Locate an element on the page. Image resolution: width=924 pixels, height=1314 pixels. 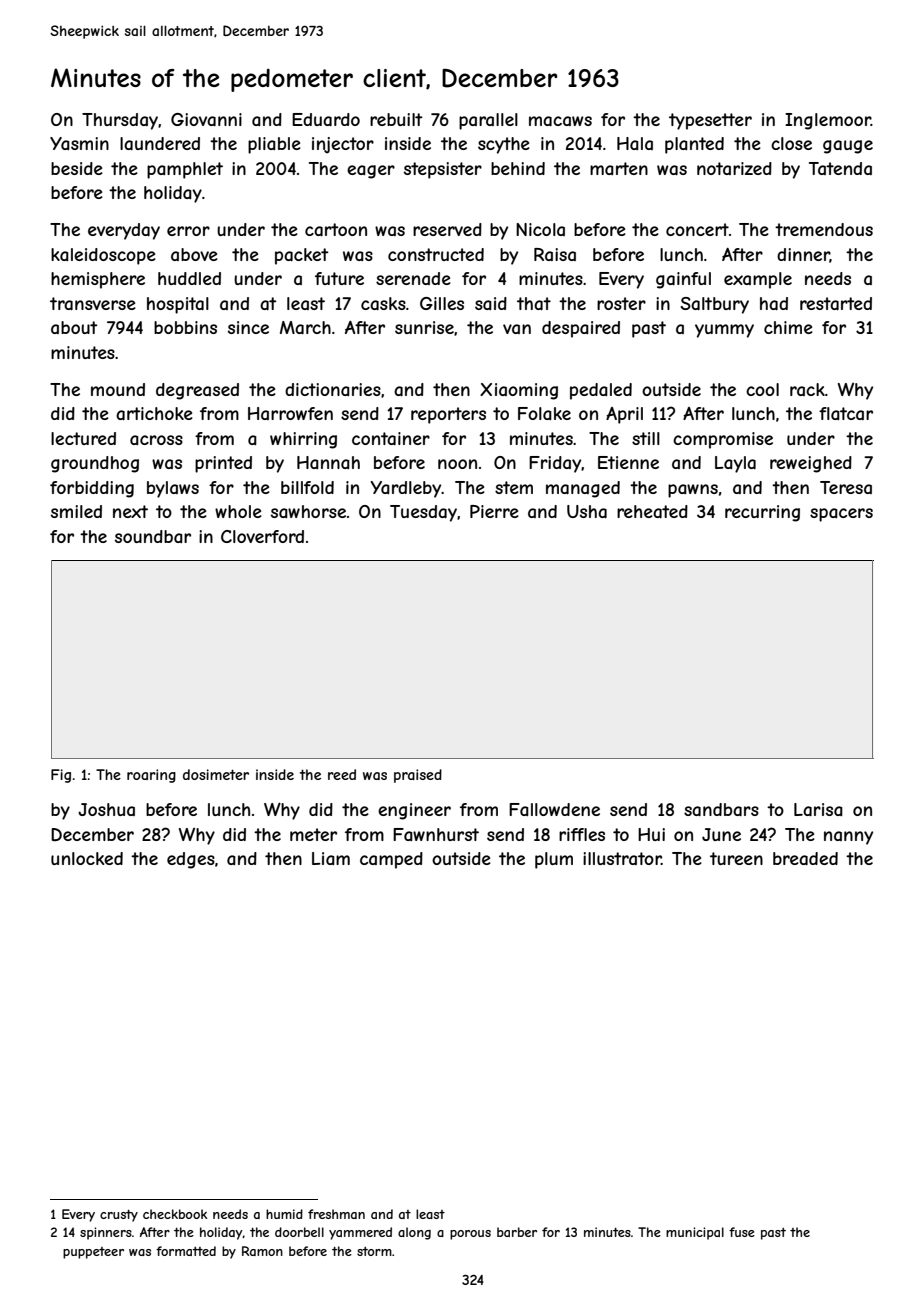
Ramon is located at coordinates (262, 1251).
